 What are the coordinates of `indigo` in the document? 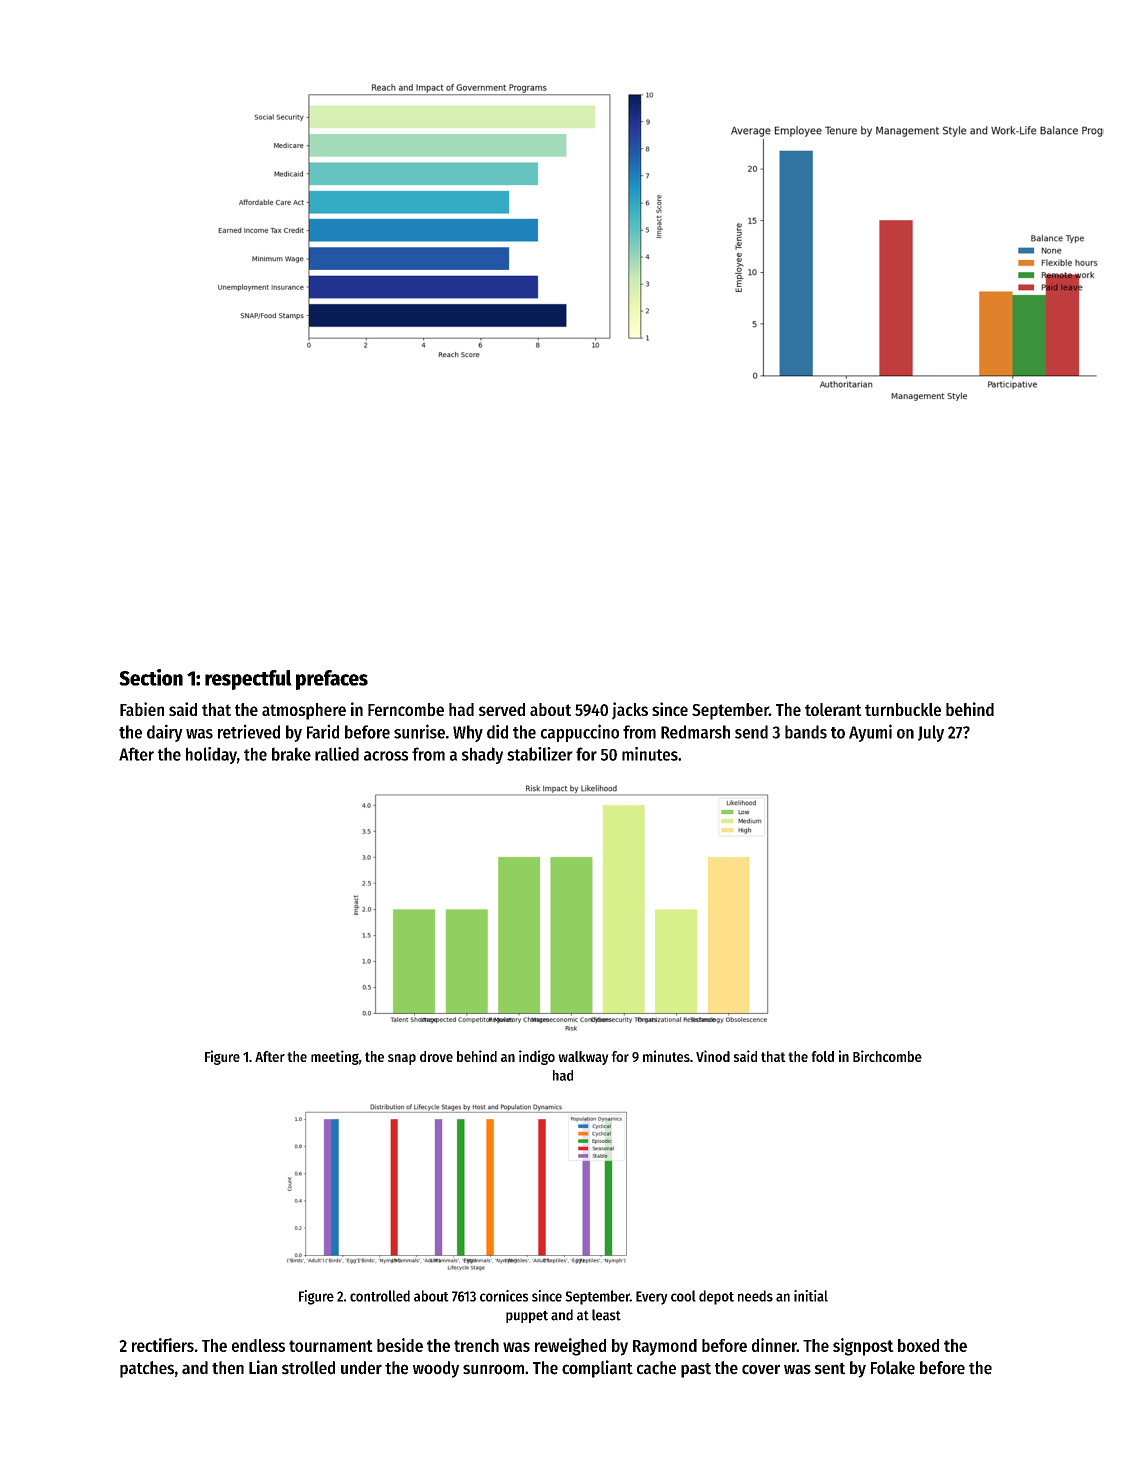 It's located at (537, 1057).
